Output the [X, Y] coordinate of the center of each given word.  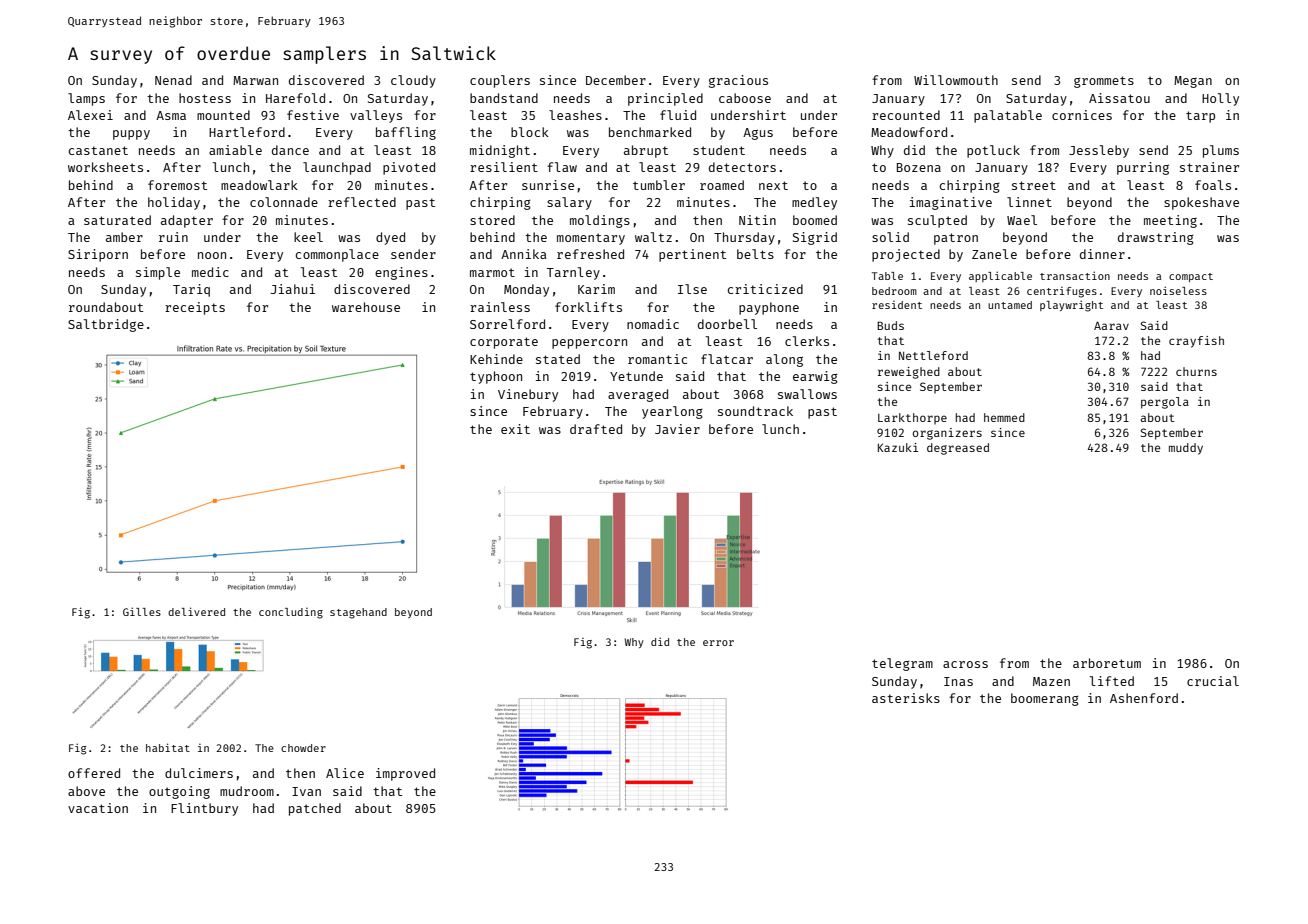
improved [405, 774]
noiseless [1178, 290]
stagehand [358, 613]
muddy [1186, 449]
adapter [187, 221]
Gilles [142, 611]
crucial [1213, 681]
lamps [86, 99]
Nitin [757, 220]
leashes [575, 115]
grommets [1104, 82]
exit [515, 429]
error [718, 643]
